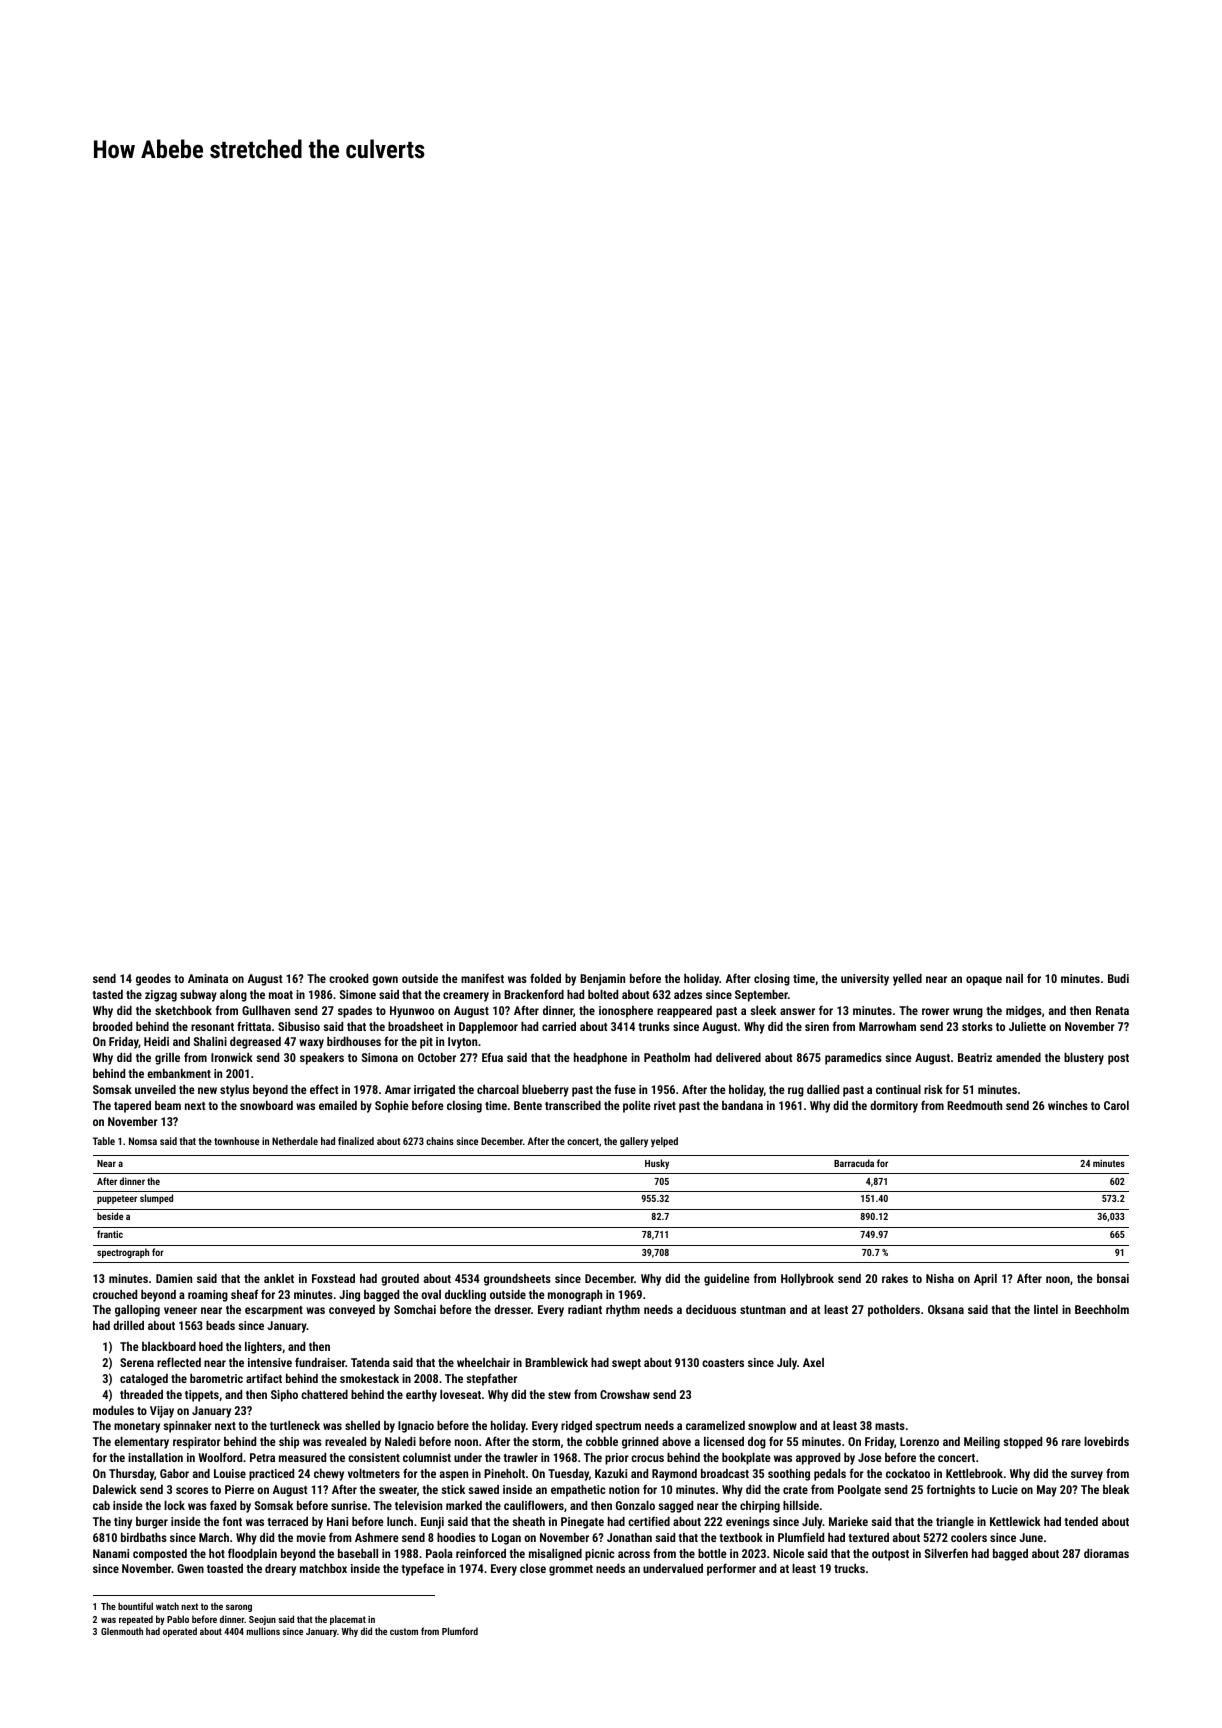  Describe the element at coordinates (110, 1234) in the image. I see `frantic` at that location.
